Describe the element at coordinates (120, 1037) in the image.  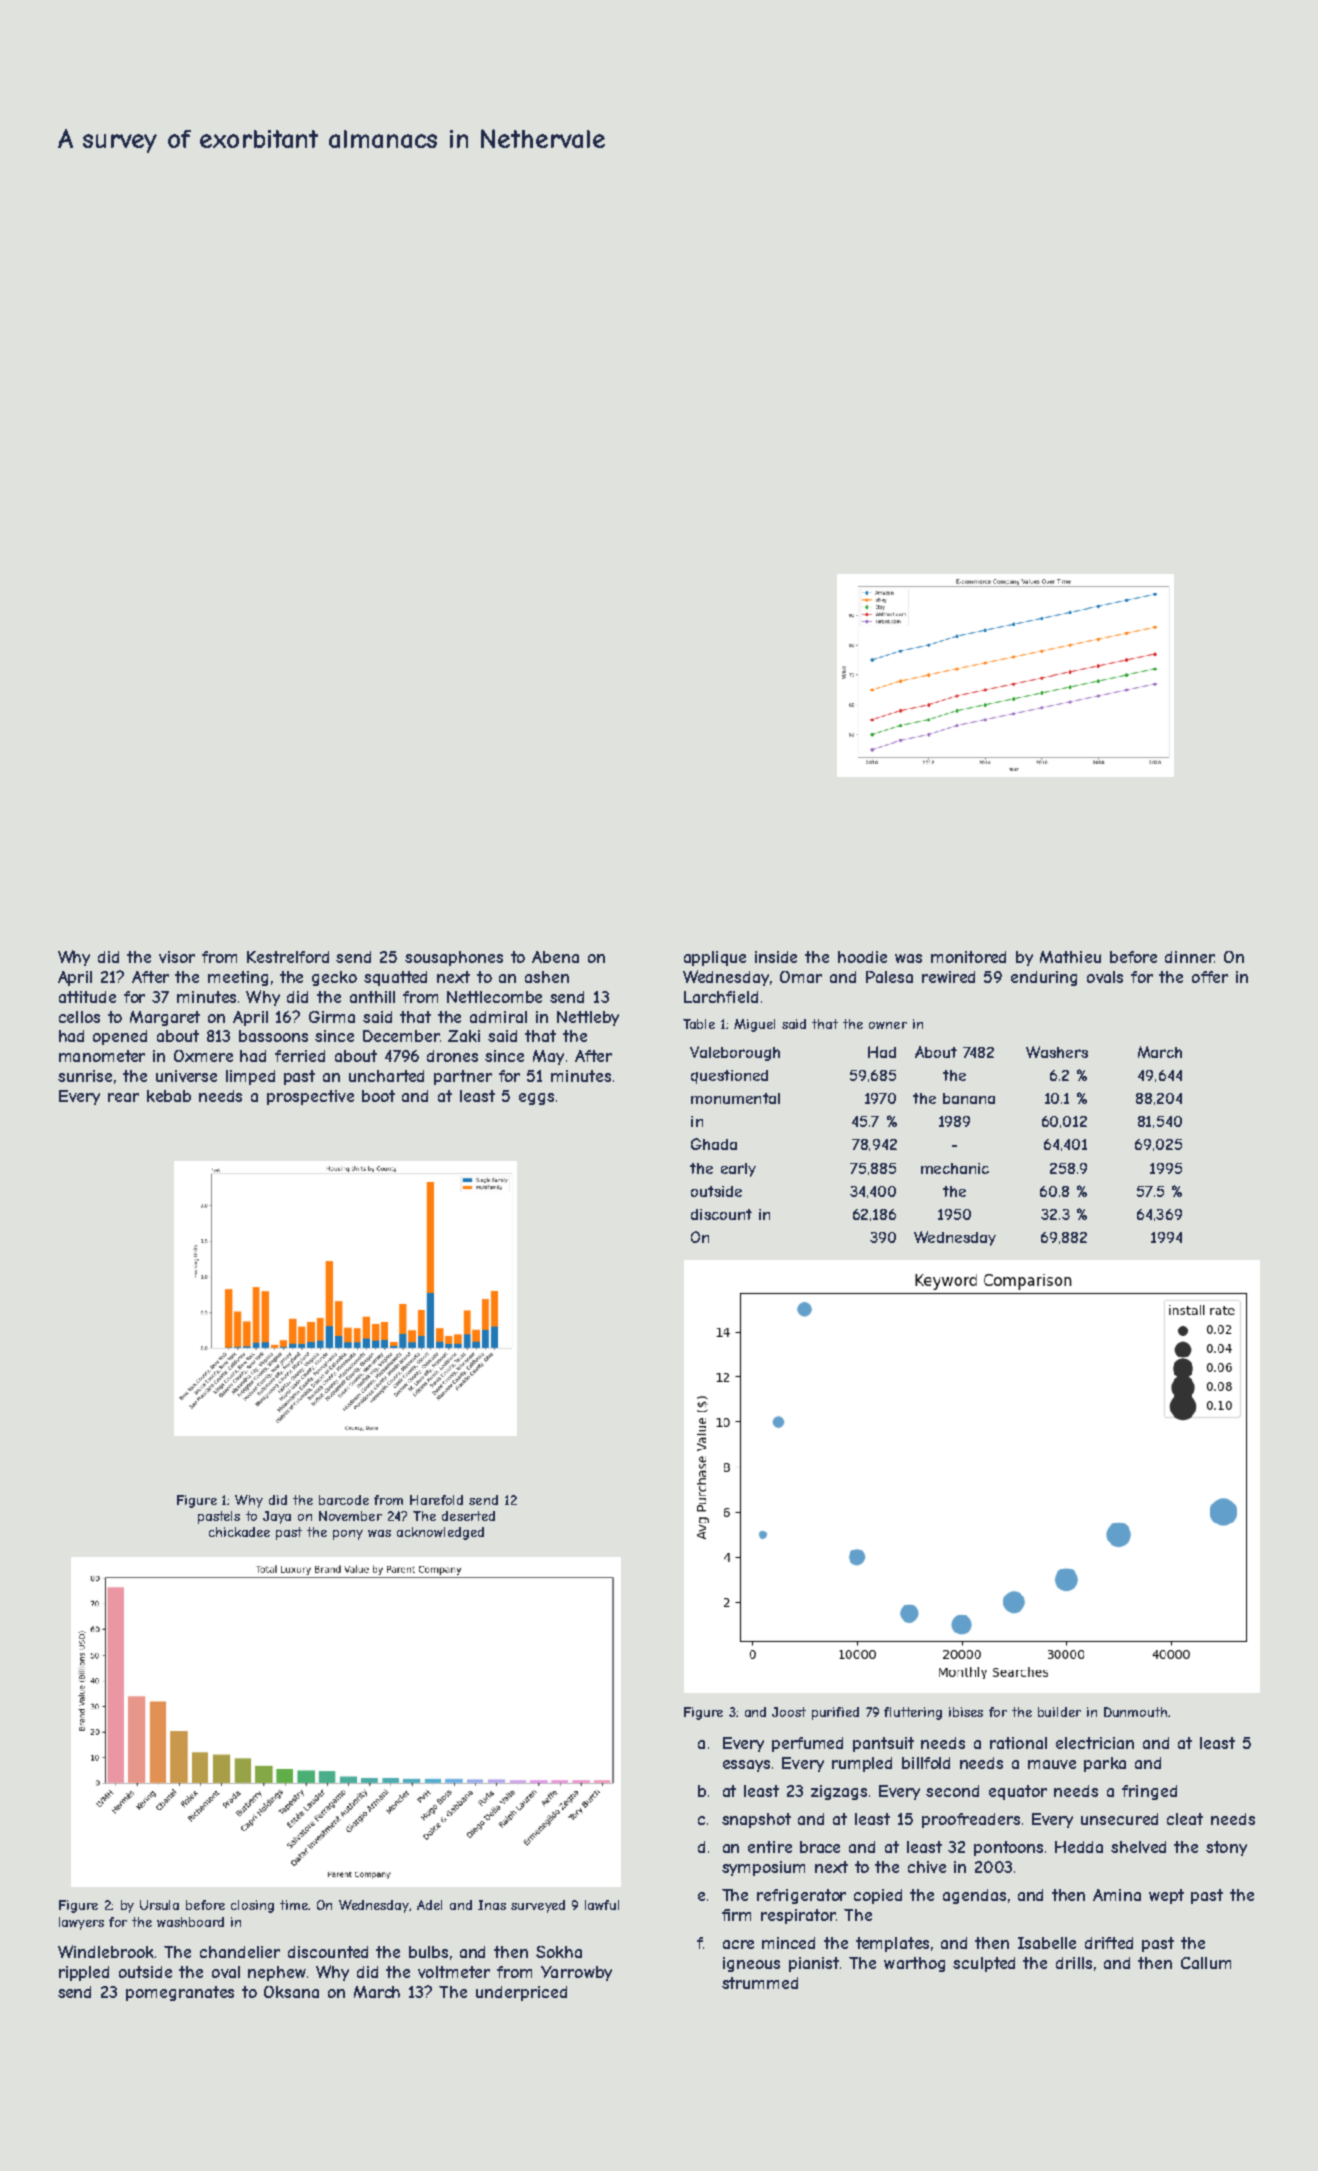
I see `opened` at that location.
